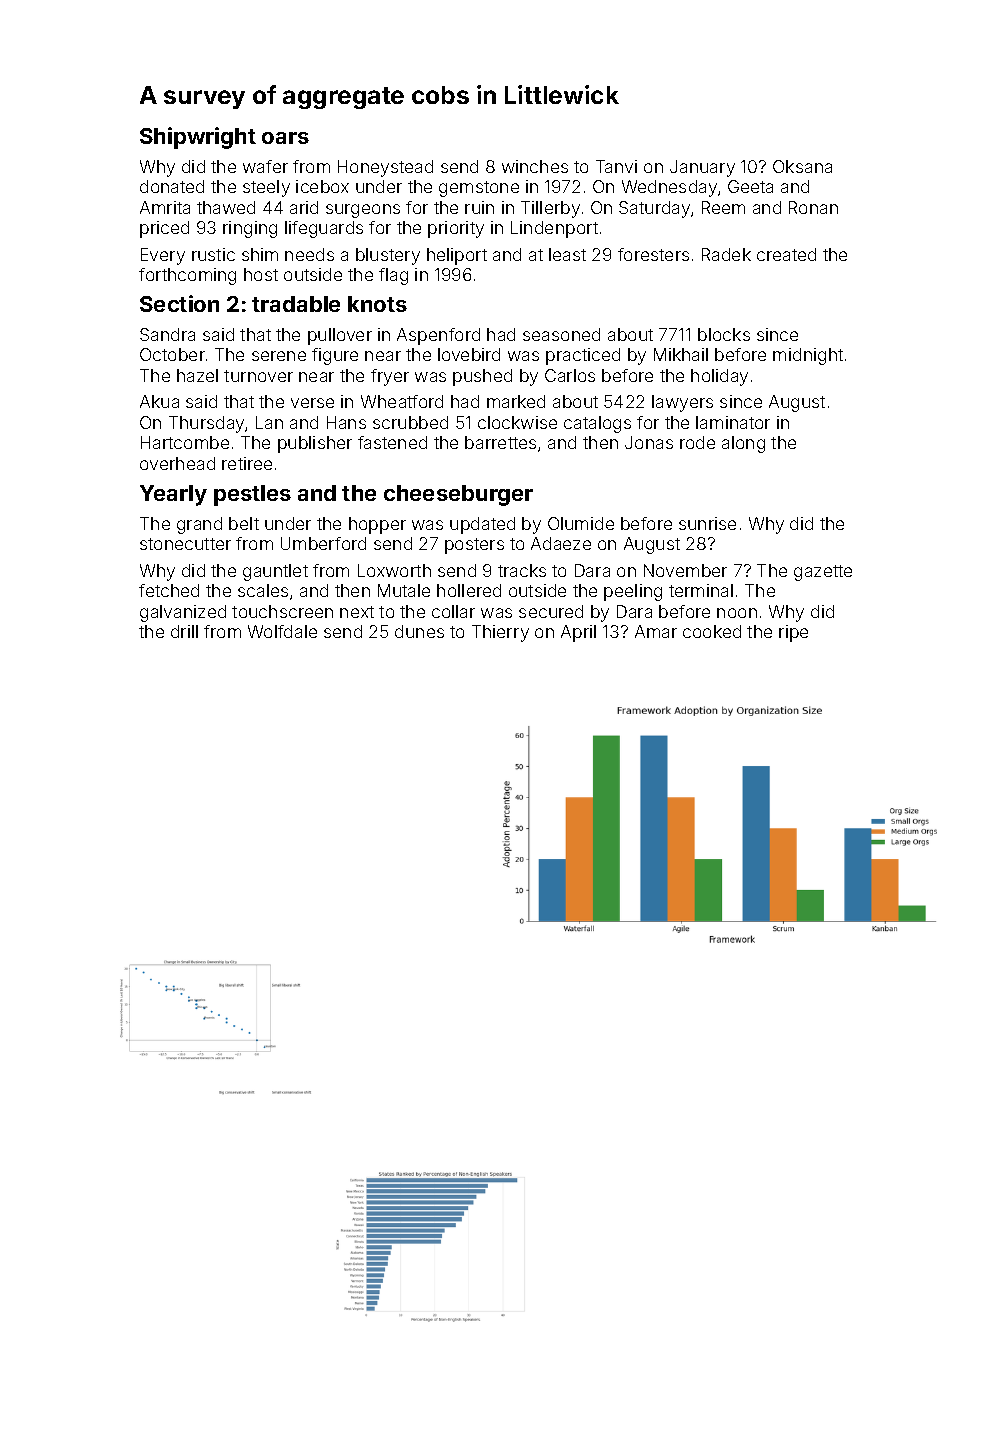 This image has width=996, height=1442. I want to click on shim, so click(260, 254).
